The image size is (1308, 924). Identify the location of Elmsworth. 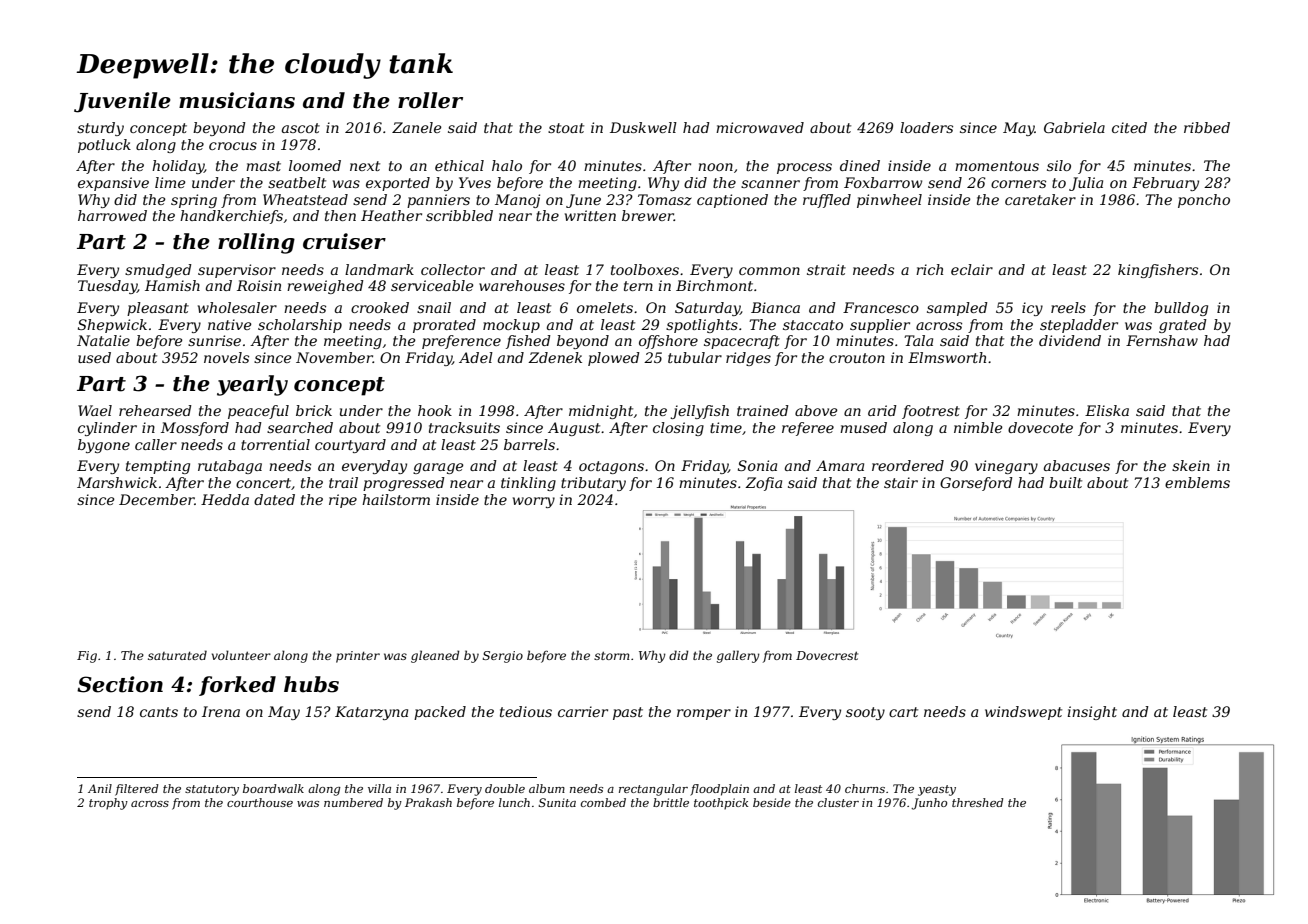
(947, 357).
